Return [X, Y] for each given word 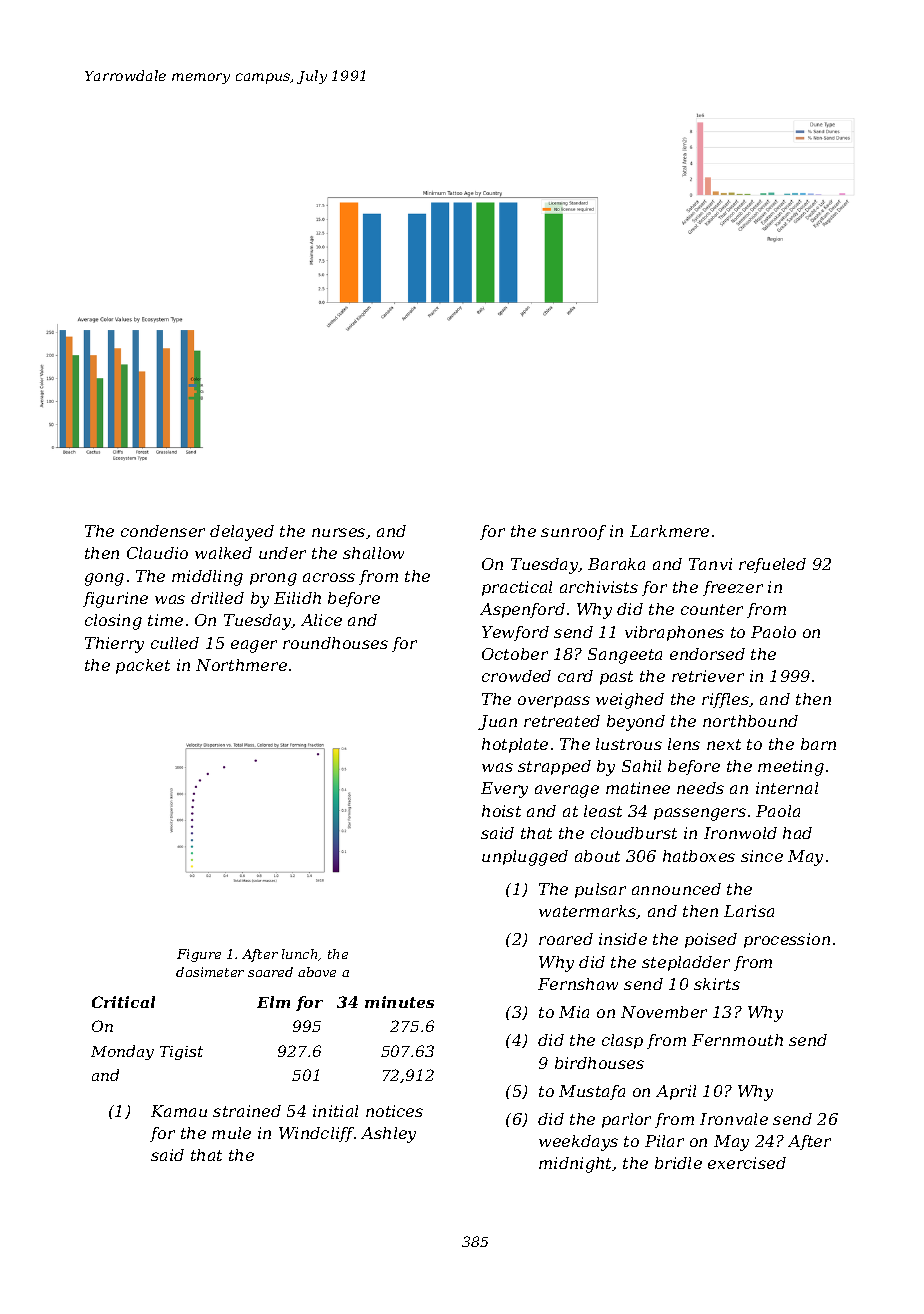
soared [270, 972]
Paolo [773, 632]
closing [113, 622]
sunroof [573, 532]
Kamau [179, 1111]
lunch [299, 954]
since [762, 856]
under [282, 553]
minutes [399, 1002]
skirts [717, 984]
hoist [501, 811]
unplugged [525, 858]
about [597, 856]
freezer [733, 588]
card [575, 676]
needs [700, 788]
